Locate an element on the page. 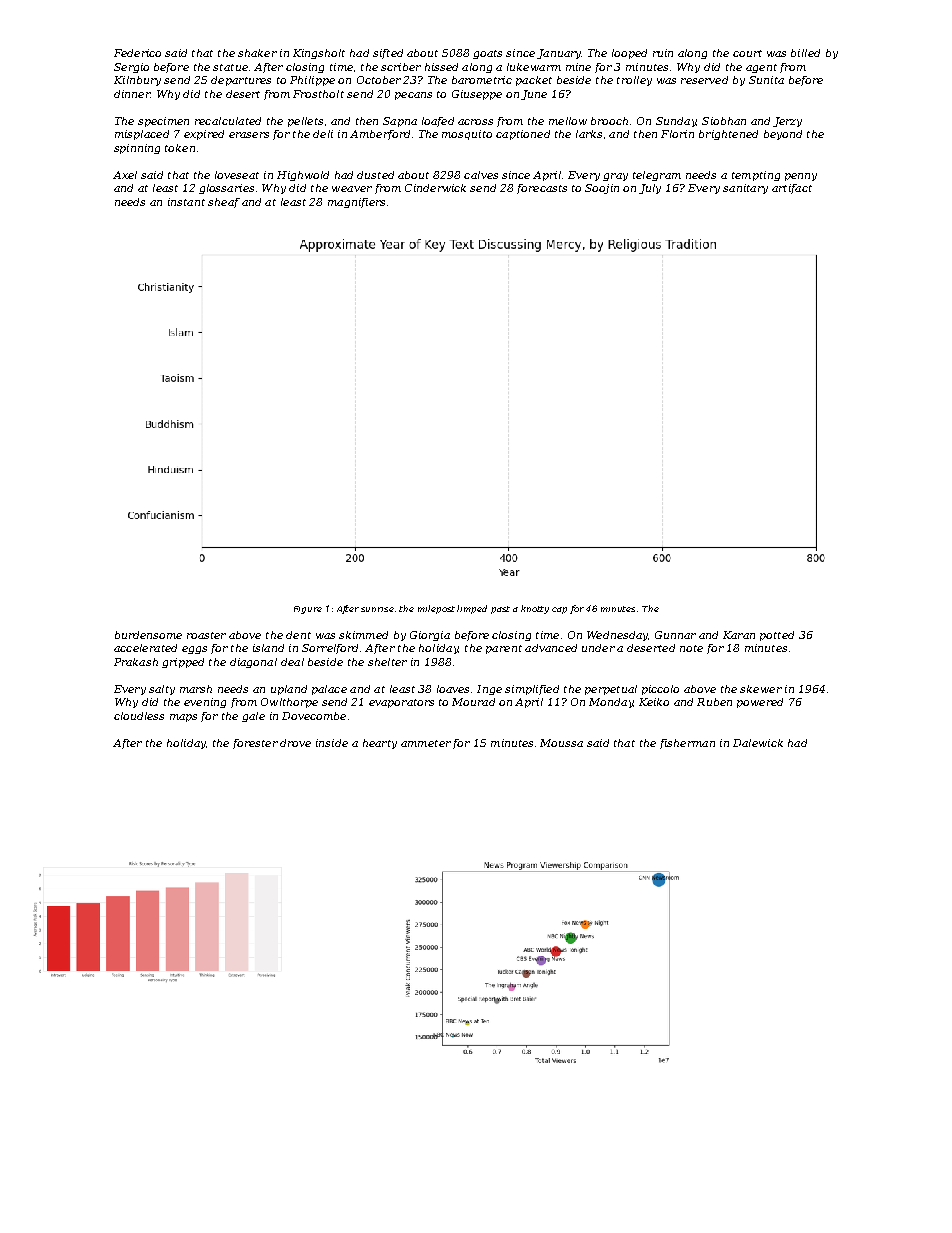  shaker is located at coordinates (257, 53).
